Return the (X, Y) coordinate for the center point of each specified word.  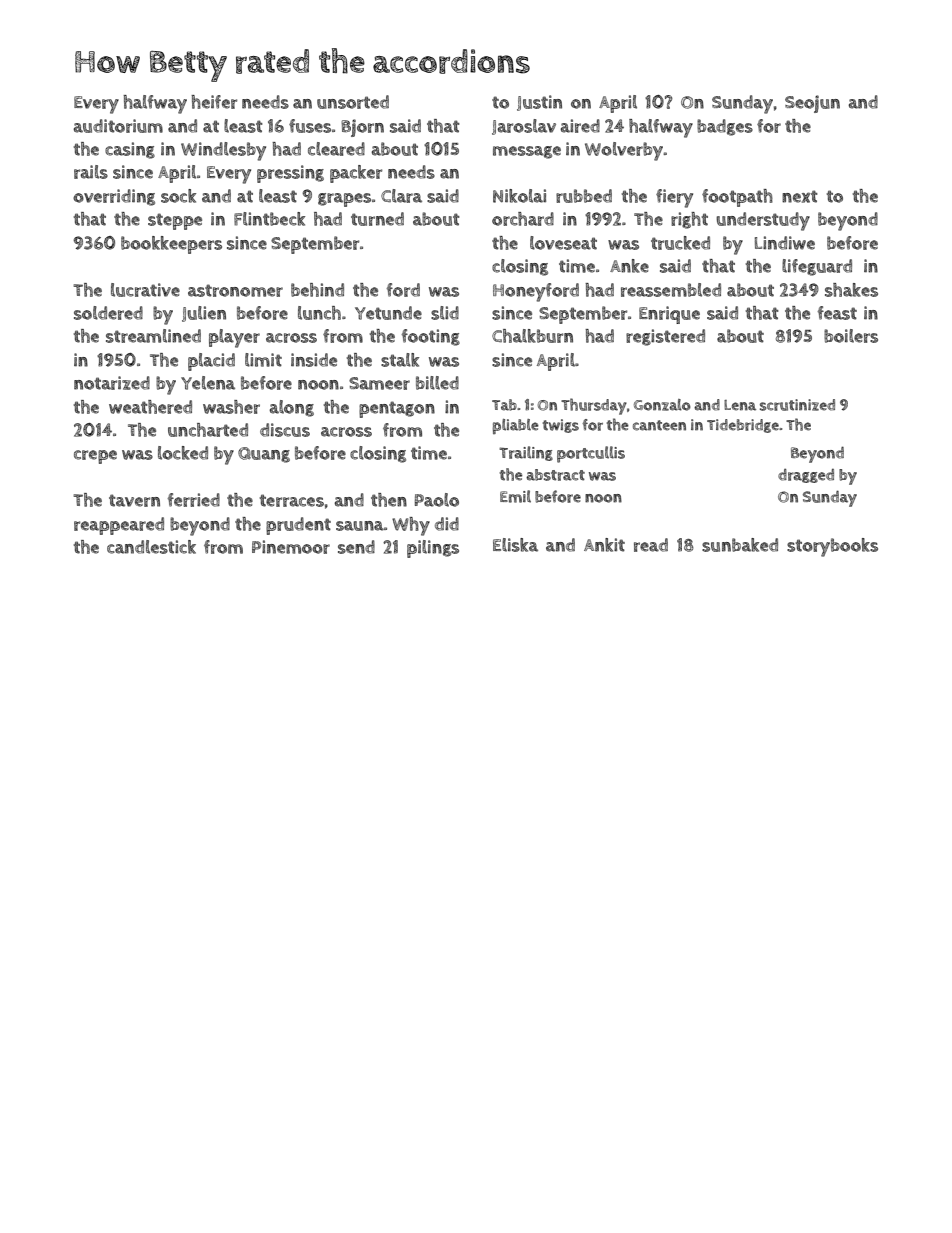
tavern (134, 500)
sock (178, 196)
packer (356, 174)
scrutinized (797, 405)
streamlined (153, 336)
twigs (561, 426)
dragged (806, 476)
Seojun (812, 104)
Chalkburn (532, 336)
